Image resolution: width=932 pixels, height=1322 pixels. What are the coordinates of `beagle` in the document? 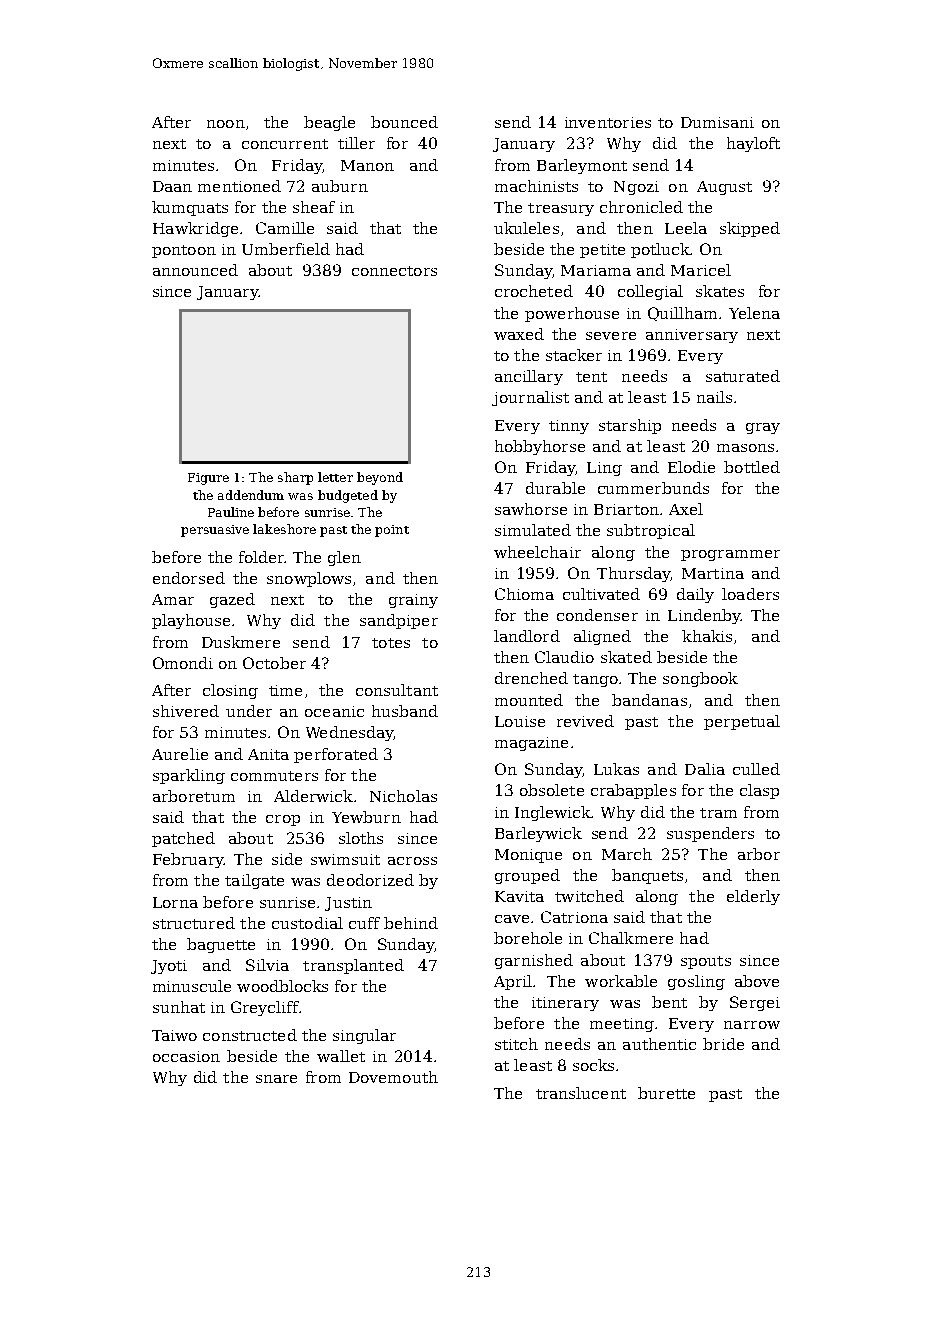 It's located at (329, 123).
